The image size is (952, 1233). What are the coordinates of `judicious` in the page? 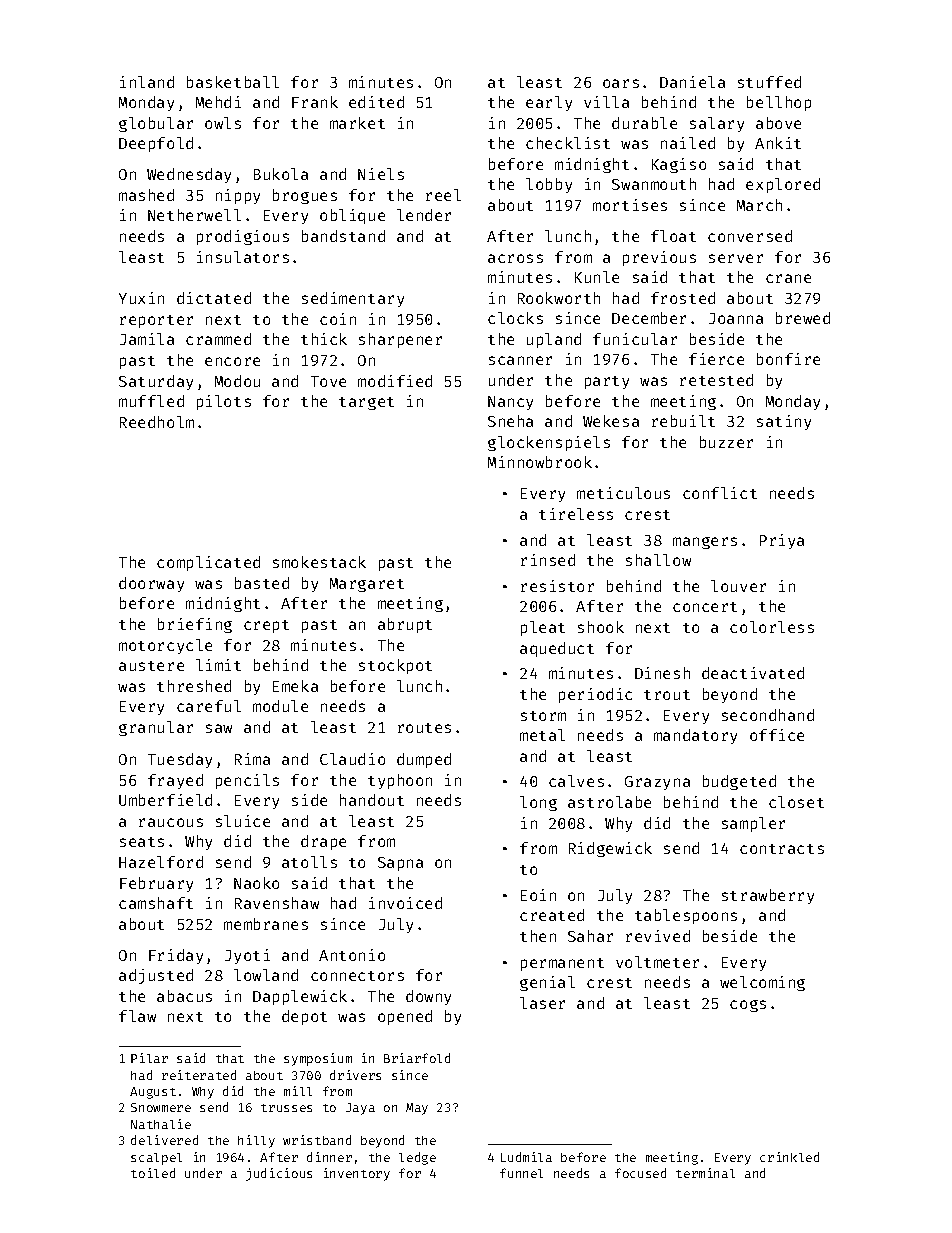 It's located at (279, 1174).
